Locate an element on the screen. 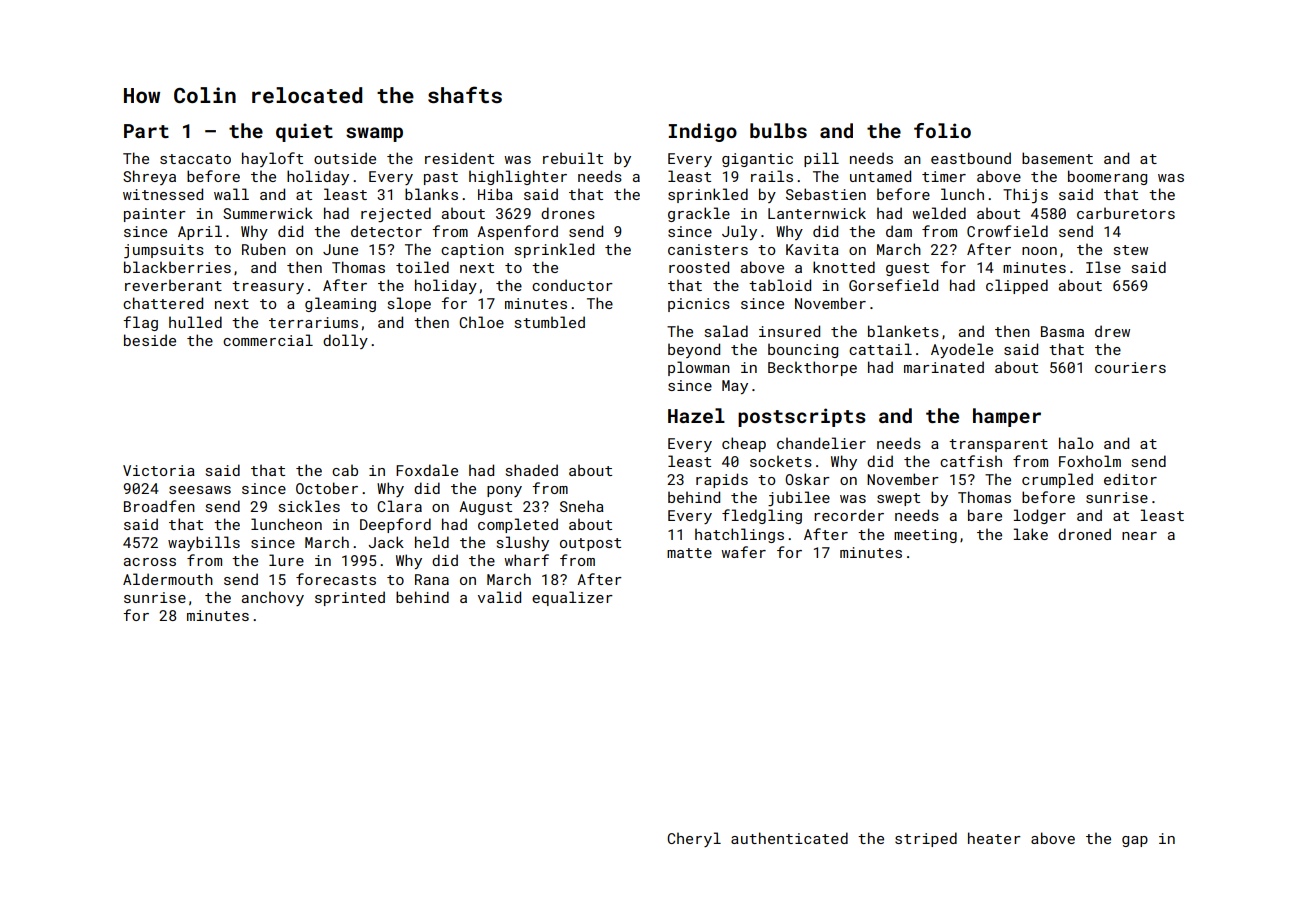  striped is located at coordinates (926, 839).
